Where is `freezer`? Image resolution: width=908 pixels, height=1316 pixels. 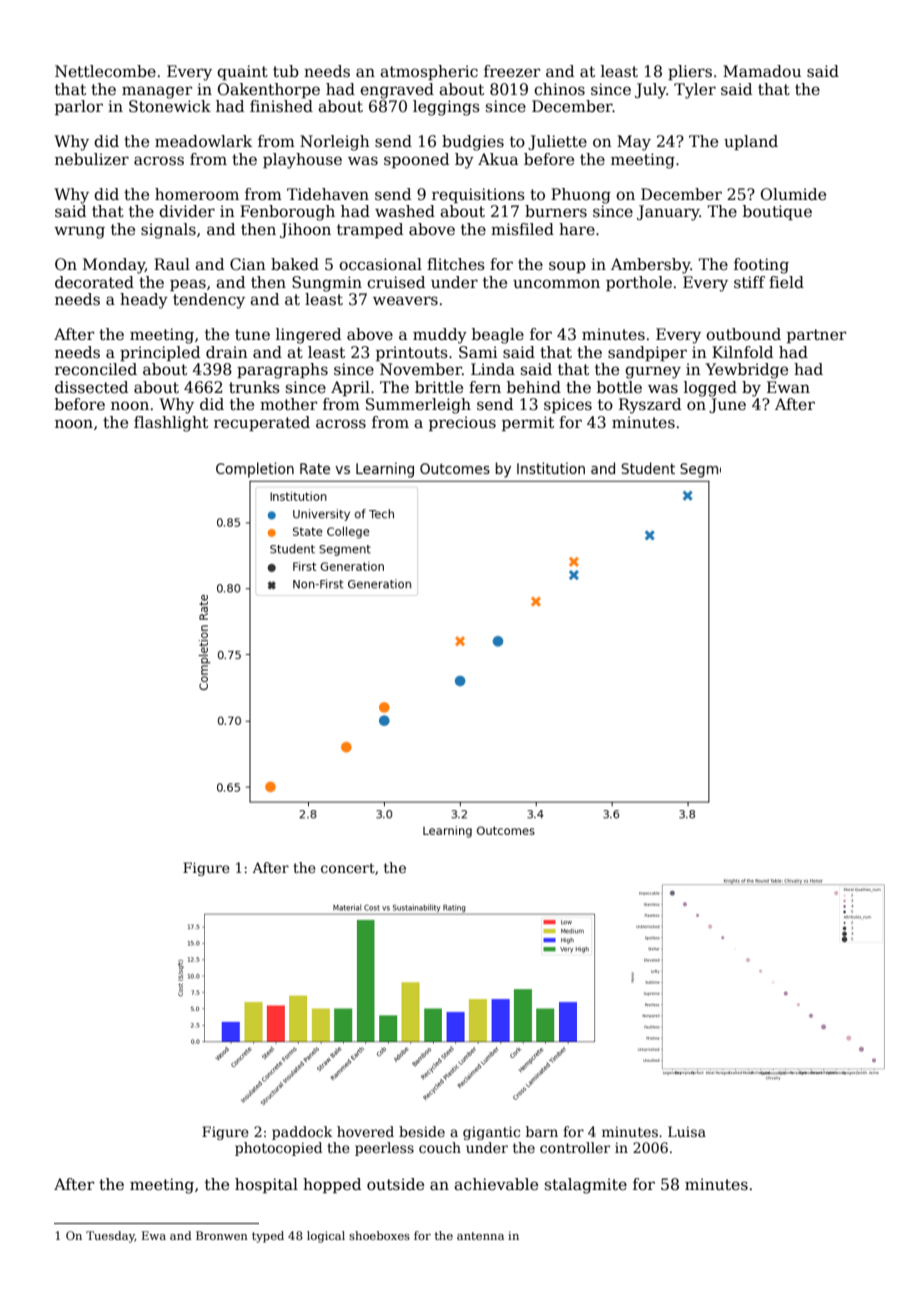
freezer is located at coordinates (512, 71).
